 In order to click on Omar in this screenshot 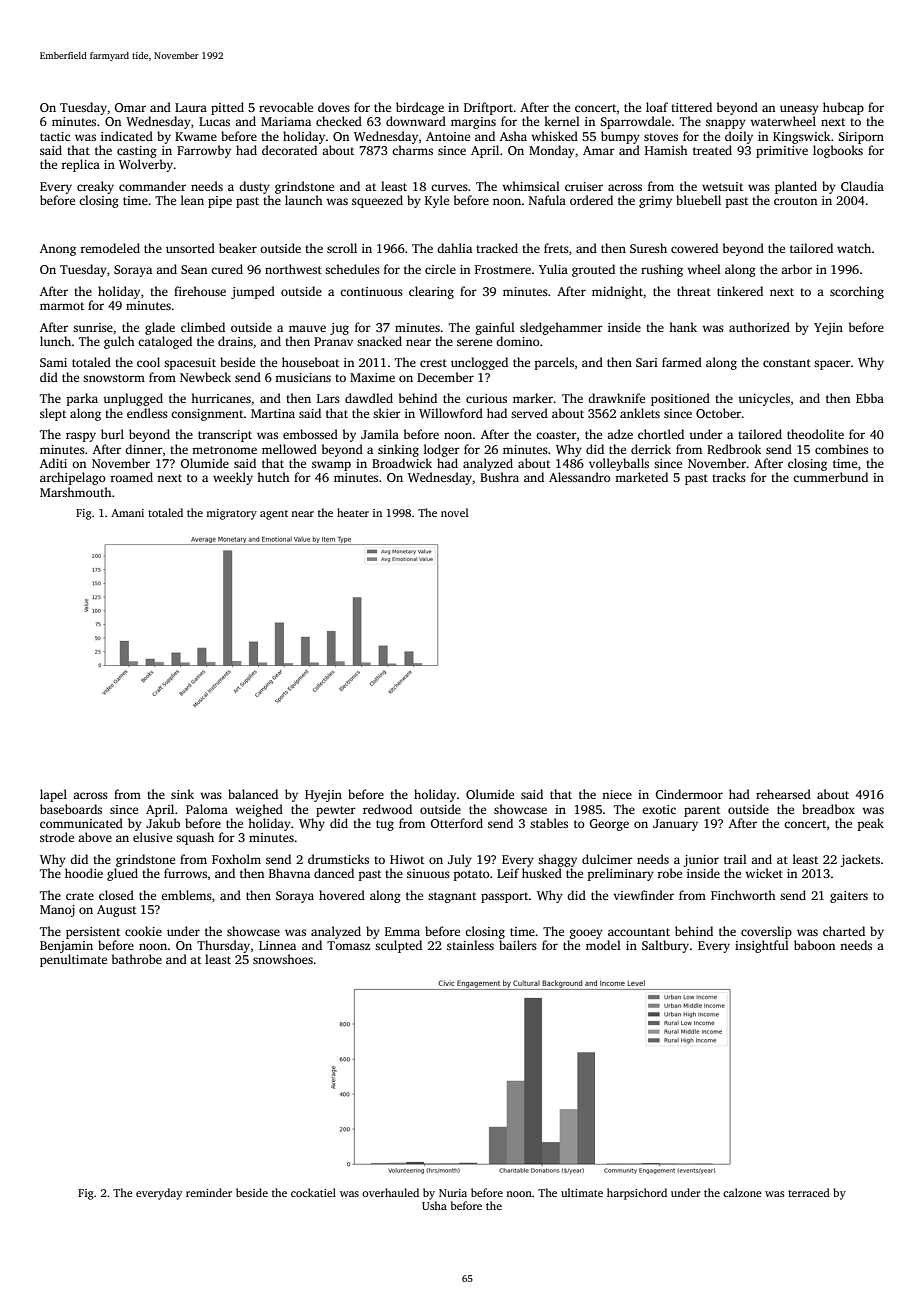, I will do `click(130, 107)`.
